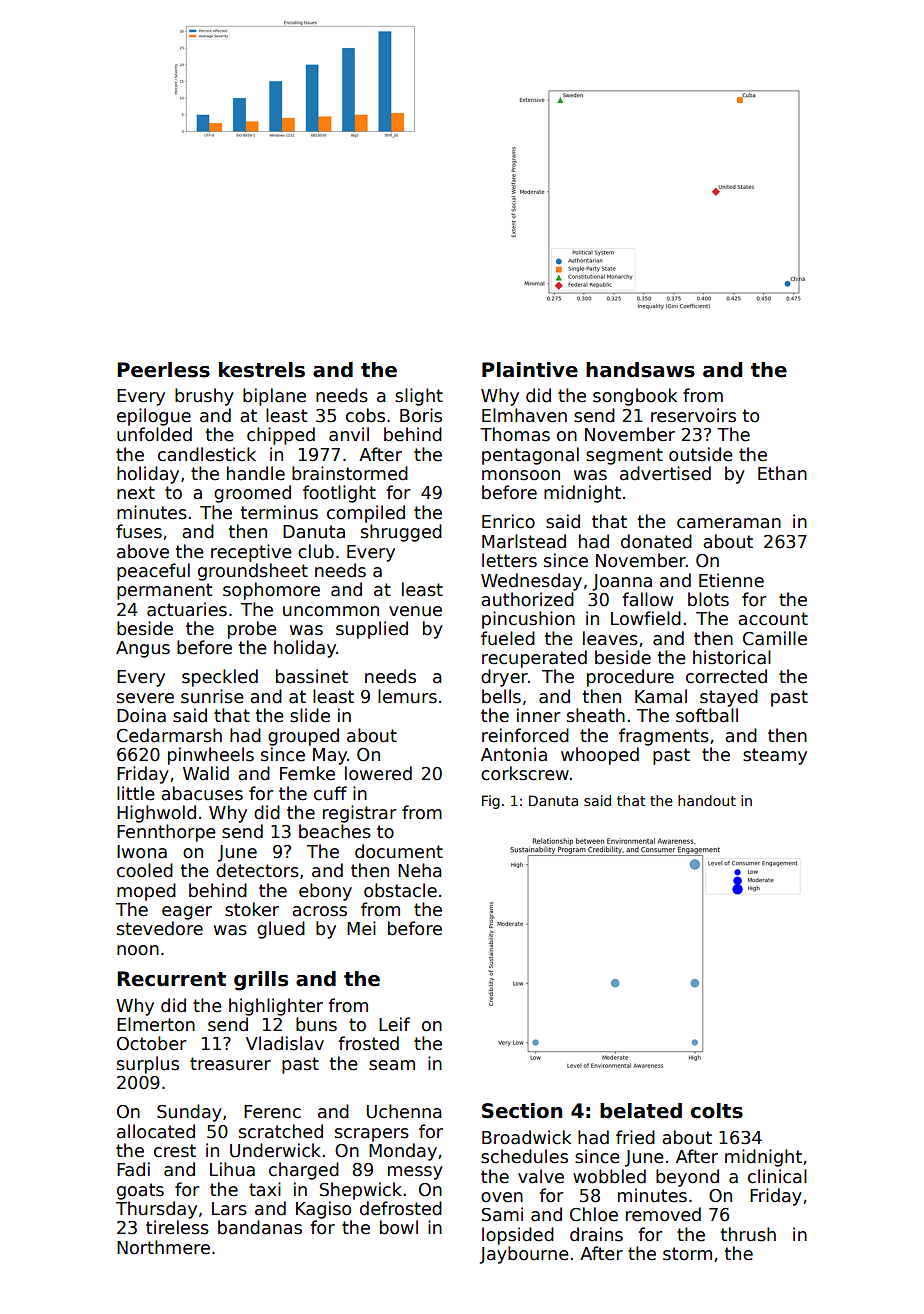 Image resolution: width=924 pixels, height=1314 pixels. I want to click on Jaybourne, so click(524, 1255).
